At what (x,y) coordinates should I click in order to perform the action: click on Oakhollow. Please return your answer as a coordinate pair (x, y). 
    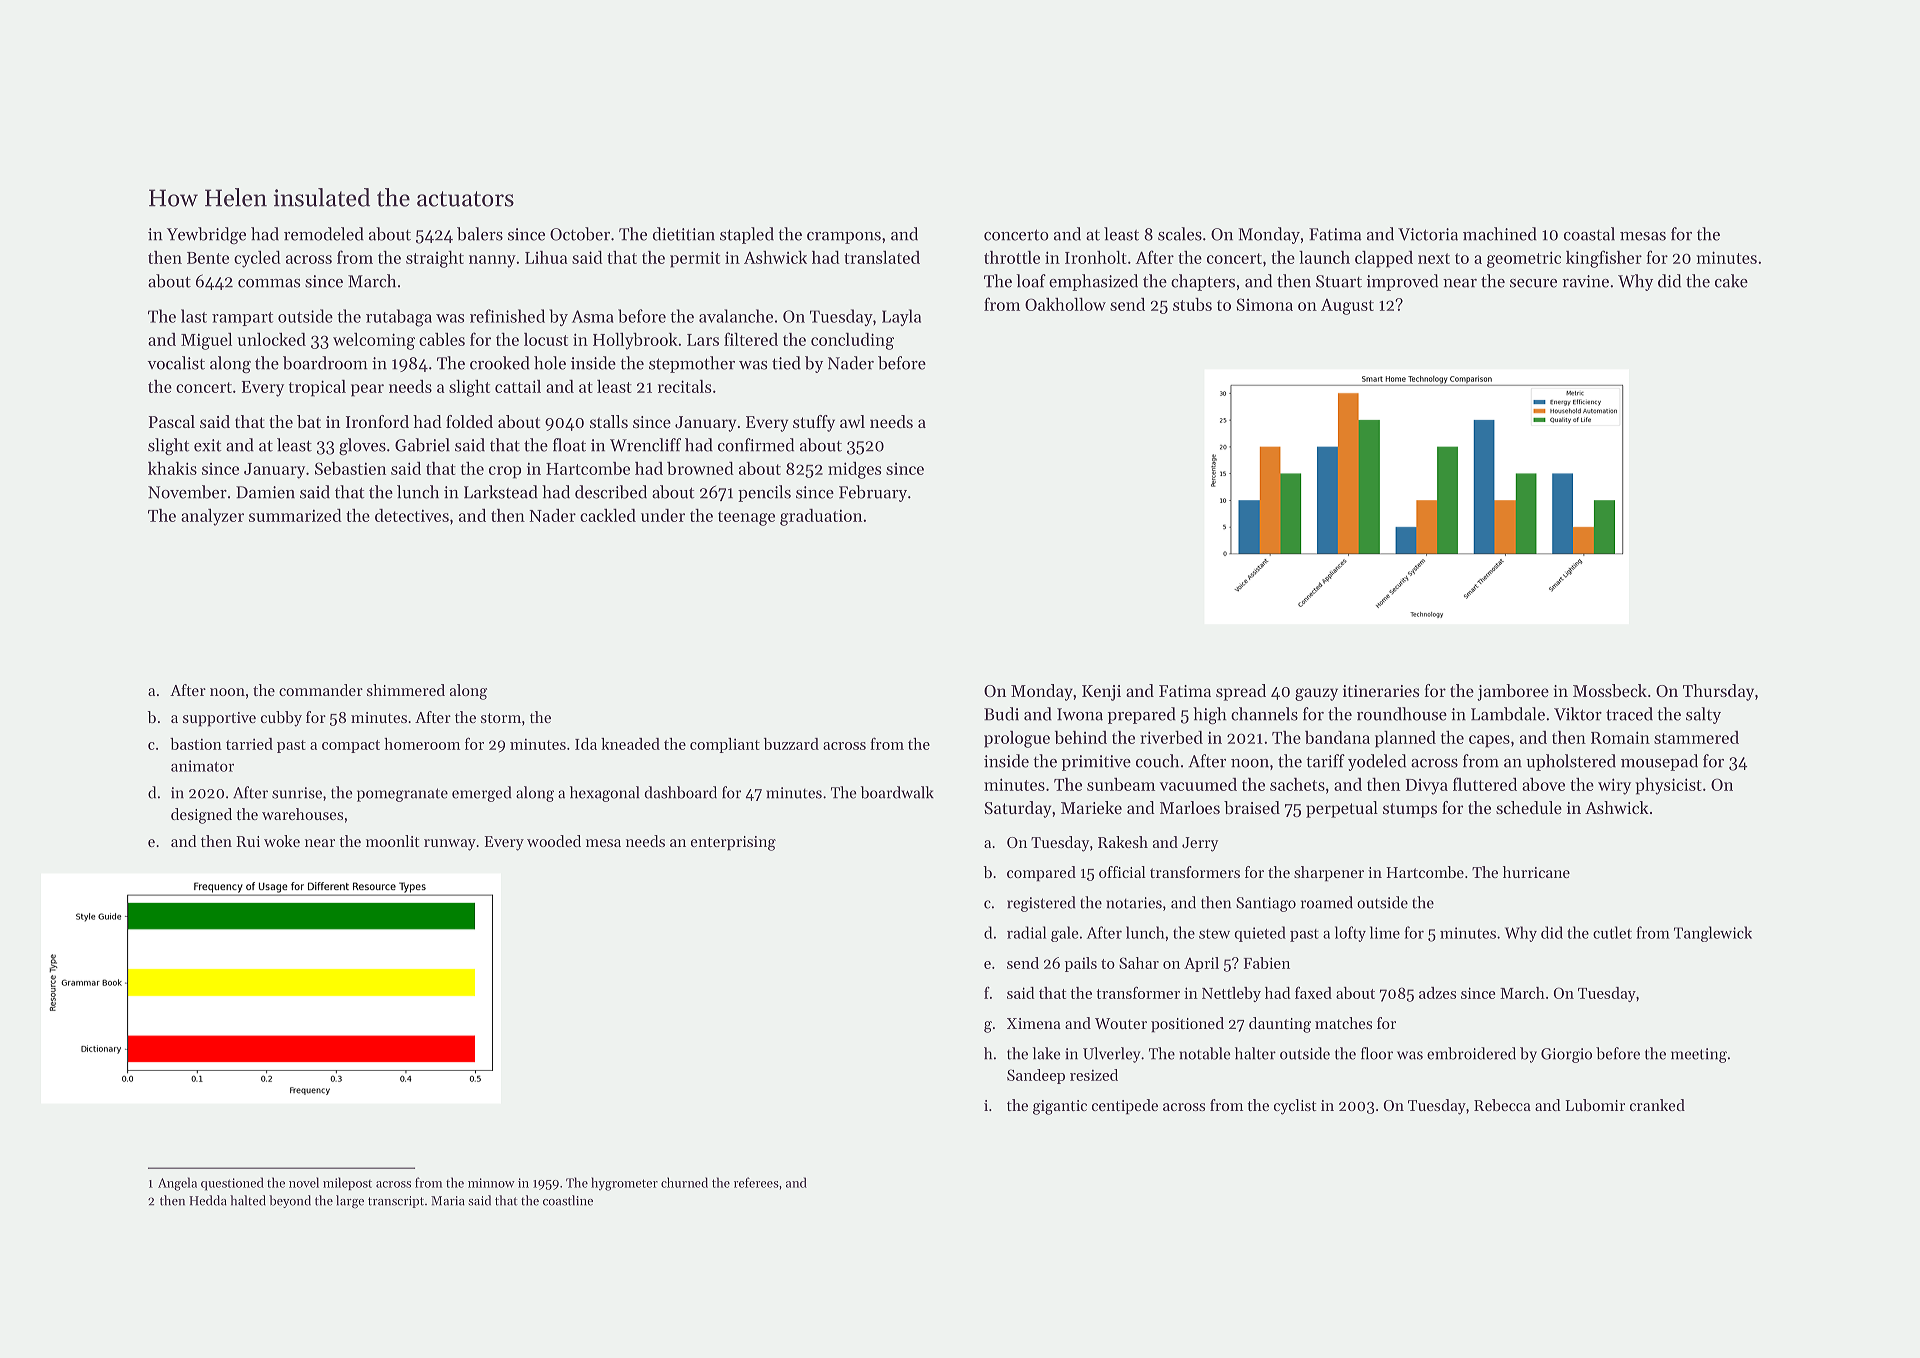
    Looking at the image, I should click on (1065, 304).
